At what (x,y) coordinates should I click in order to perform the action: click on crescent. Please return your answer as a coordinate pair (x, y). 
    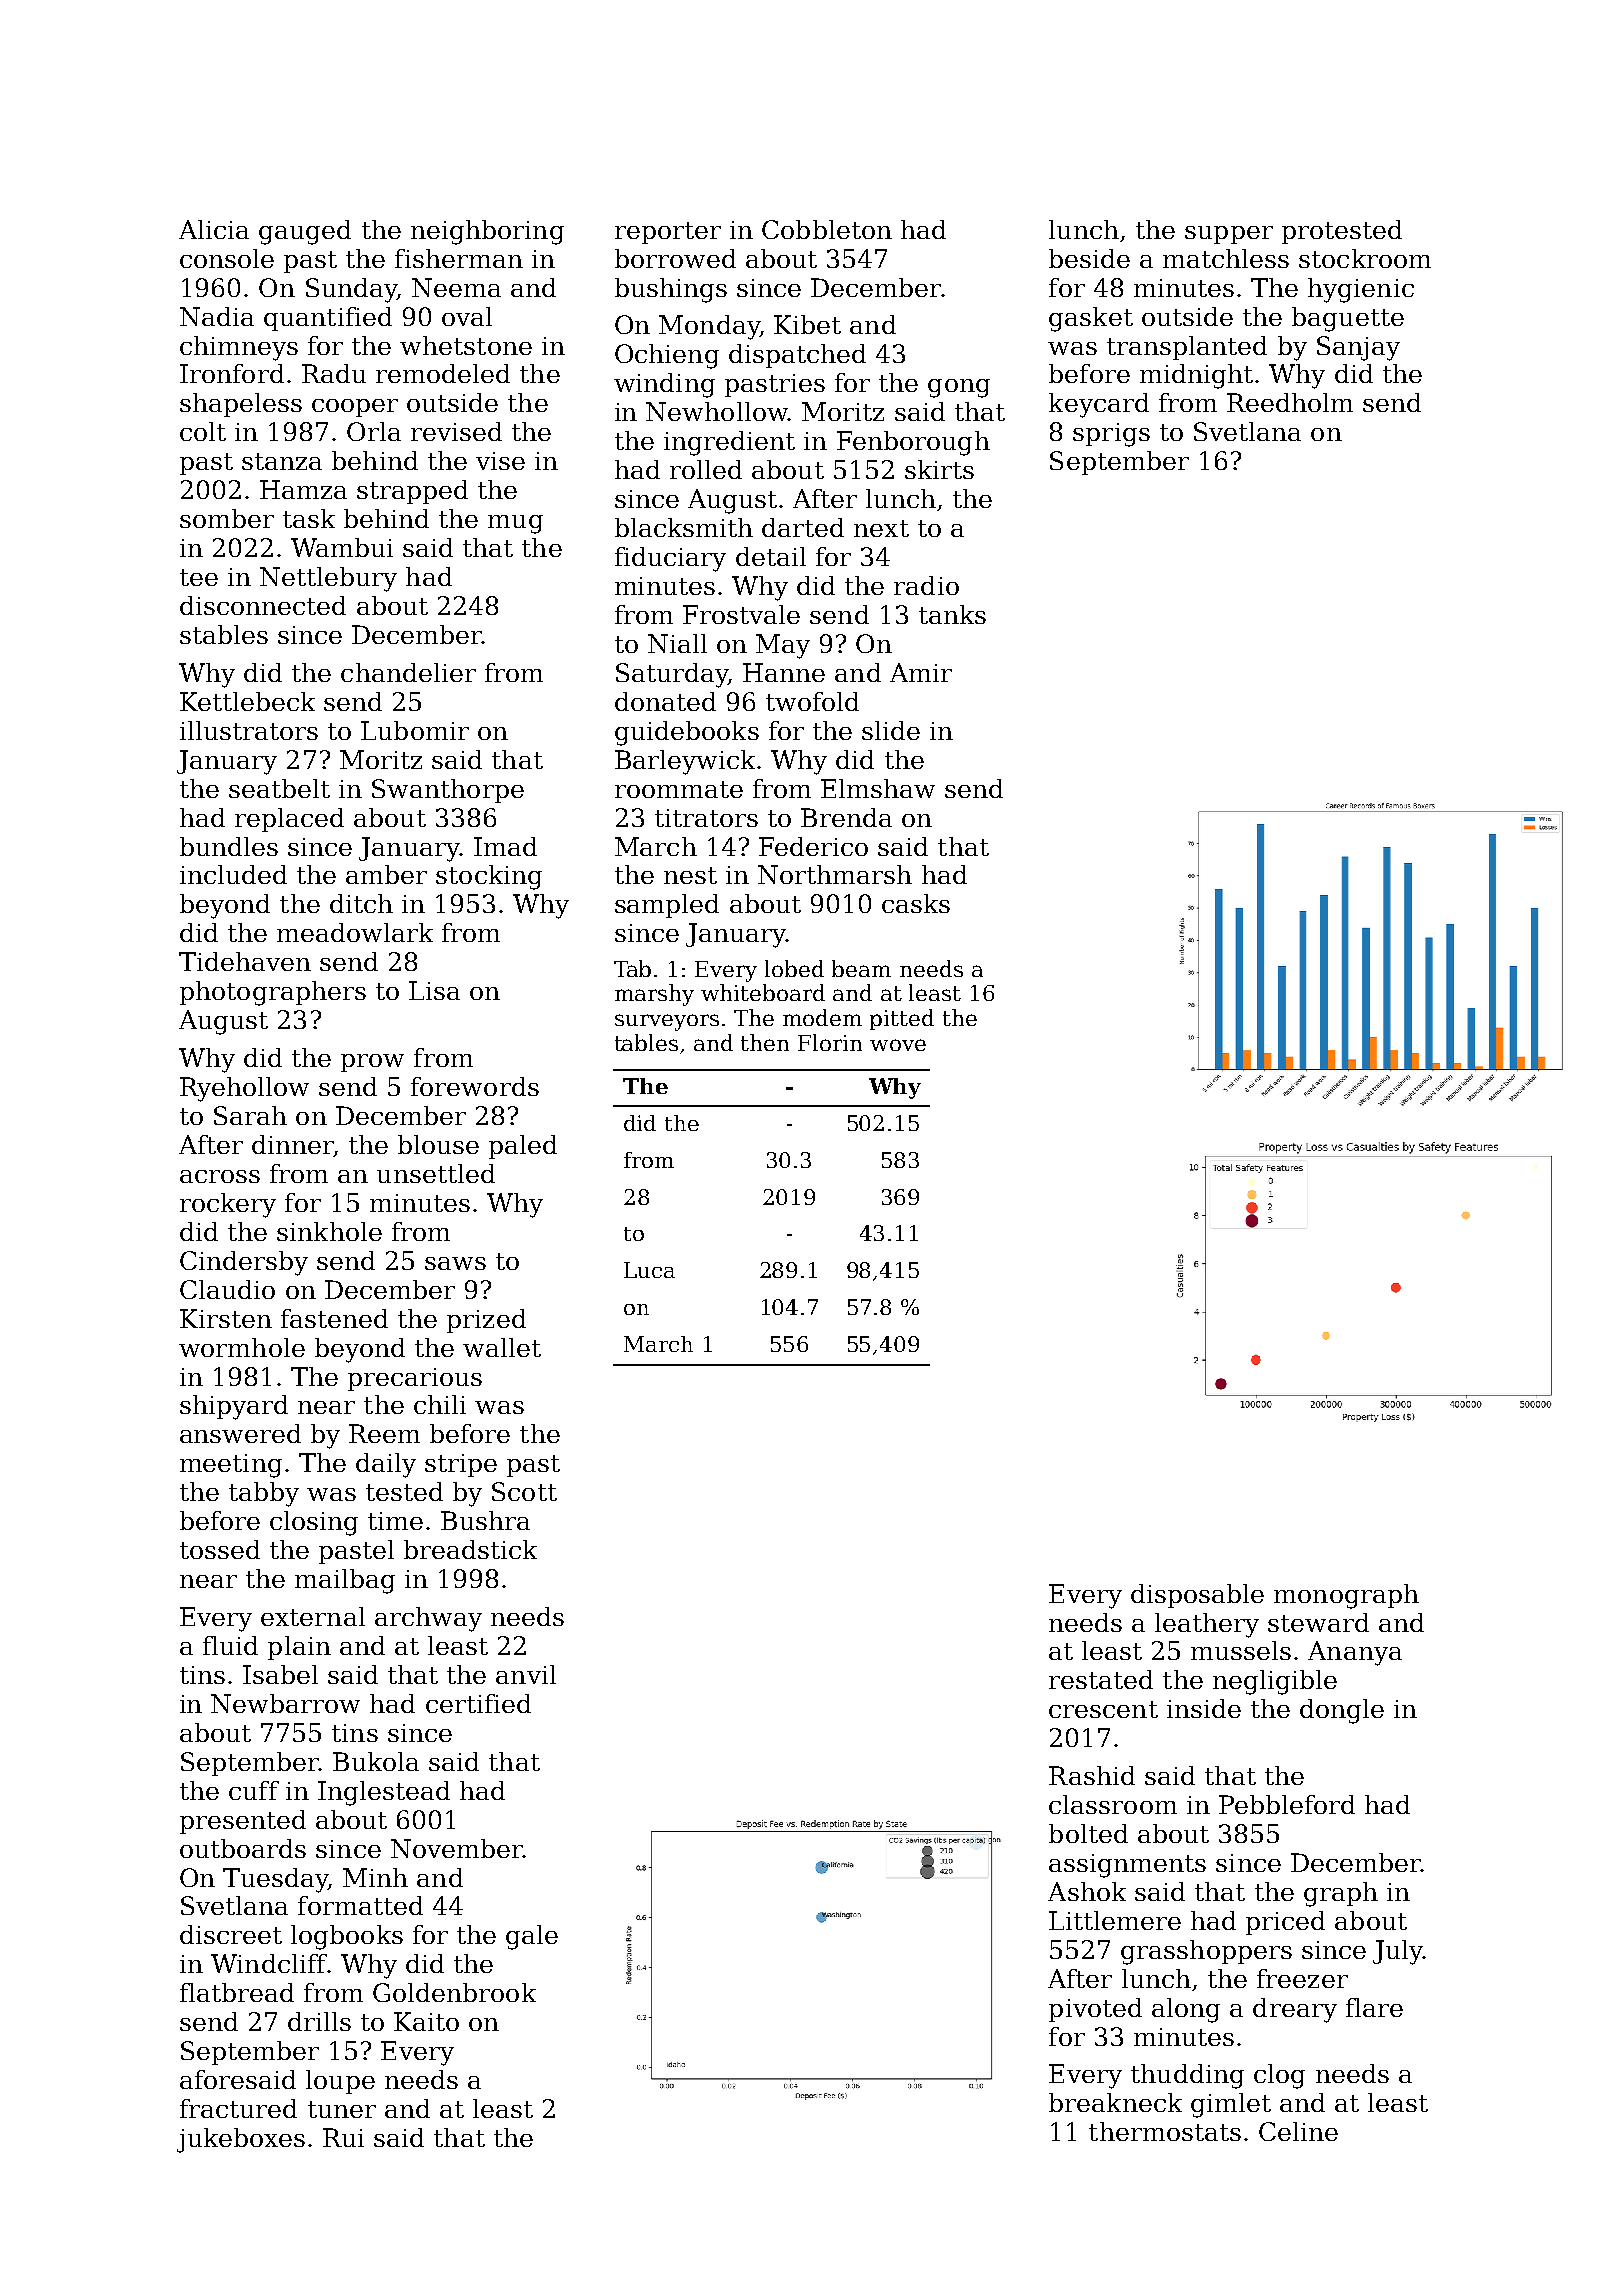
    Looking at the image, I should click on (1103, 1709).
